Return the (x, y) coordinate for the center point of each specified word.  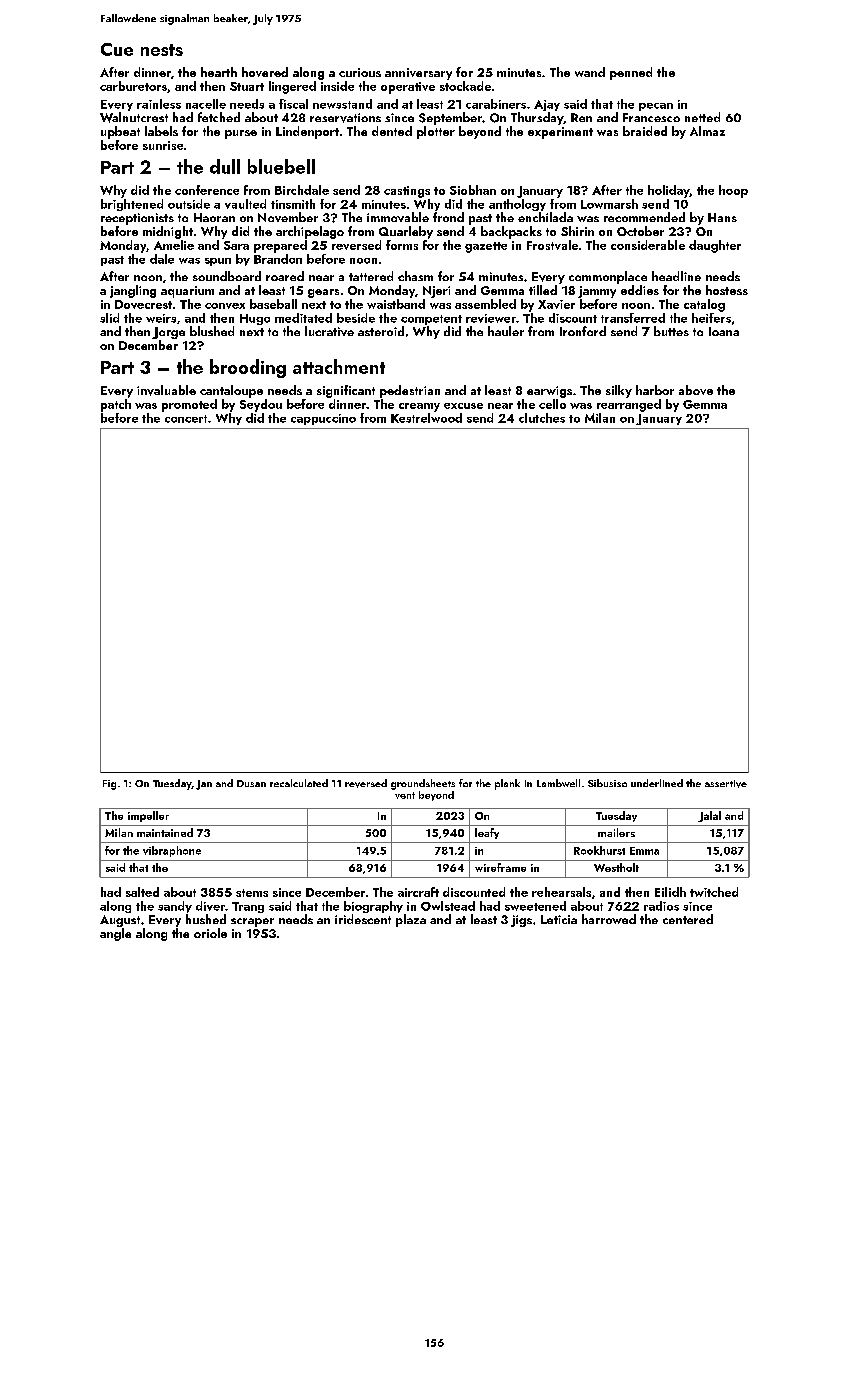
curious (360, 72)
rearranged (629, 405)
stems (252, 893)
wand (590, 72)
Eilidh (670, 892)
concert (186, 419)
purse (241, 134)
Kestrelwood (426, 418)
